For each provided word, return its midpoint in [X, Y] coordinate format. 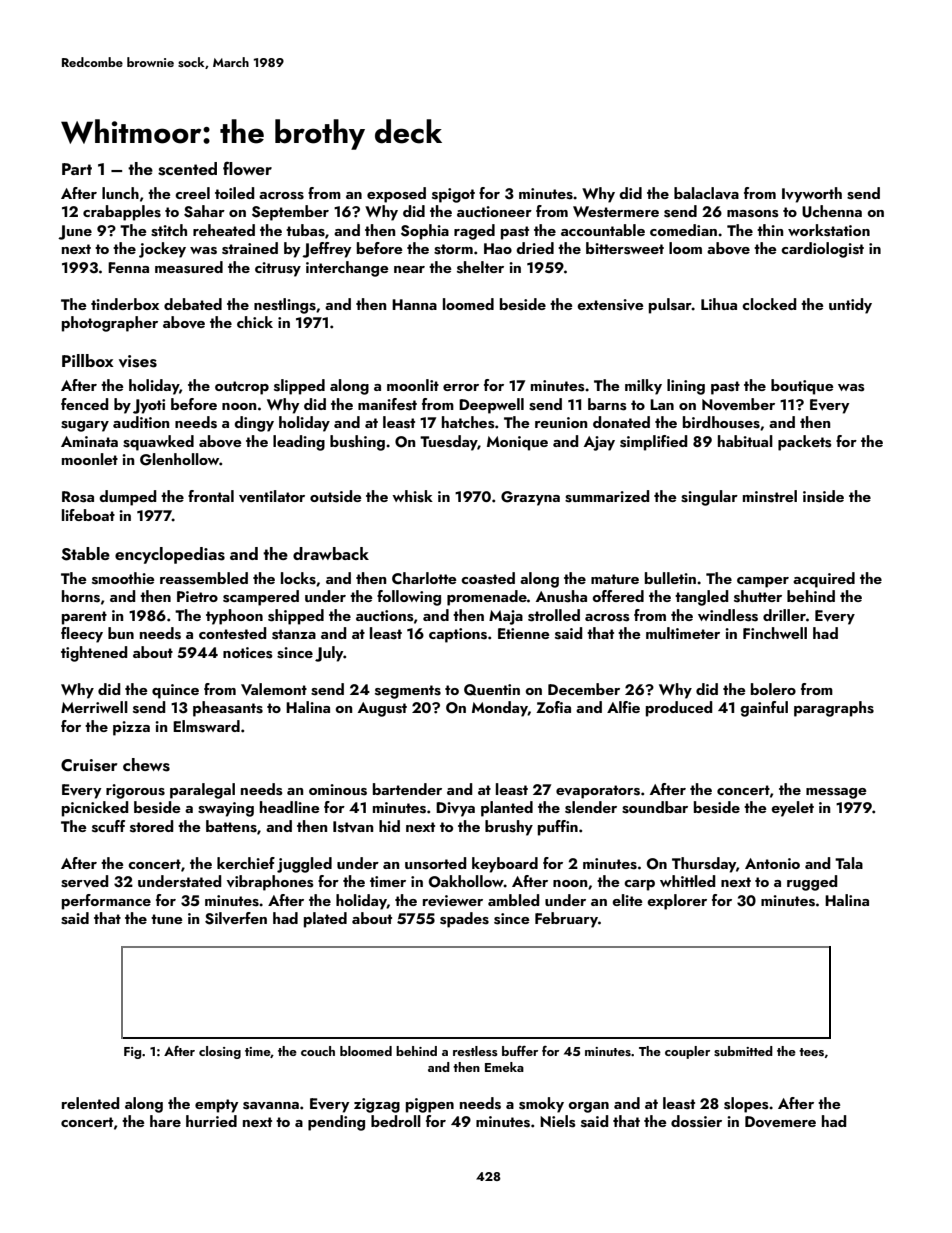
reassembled [204, 578]
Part [77, 169]
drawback [331, 553]
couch [318, 1051]
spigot [453, 195]
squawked [158, 443]
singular [709, 498]
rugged [812, 883]
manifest [387, 404]
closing [220, 1052]
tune [167, 919]
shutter [758, 596]
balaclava [706, 193]
